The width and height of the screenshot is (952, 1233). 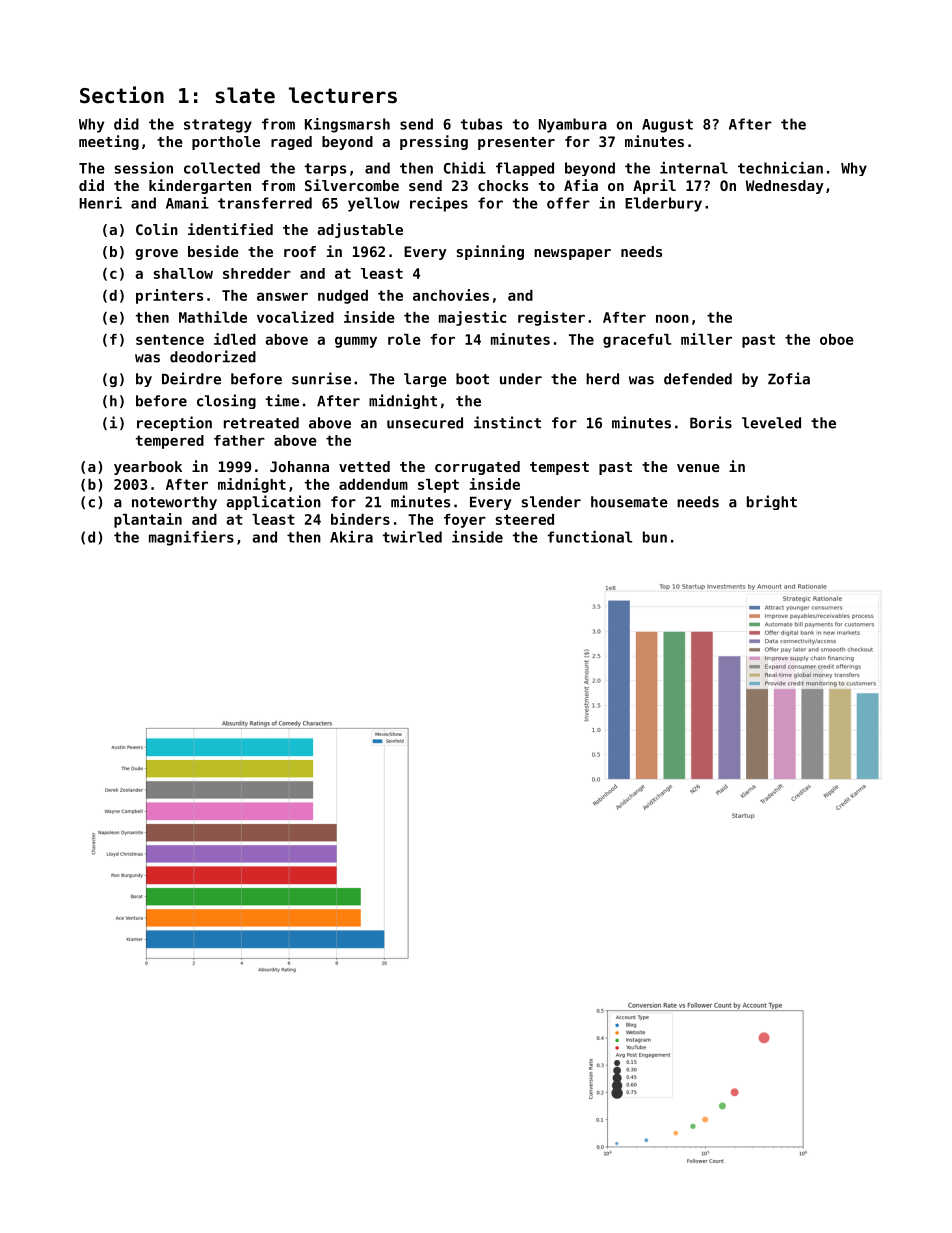 What do you see at coordinates (694, 168) in the screenshot?
I see `internal` at bounding box center [694, 168].
